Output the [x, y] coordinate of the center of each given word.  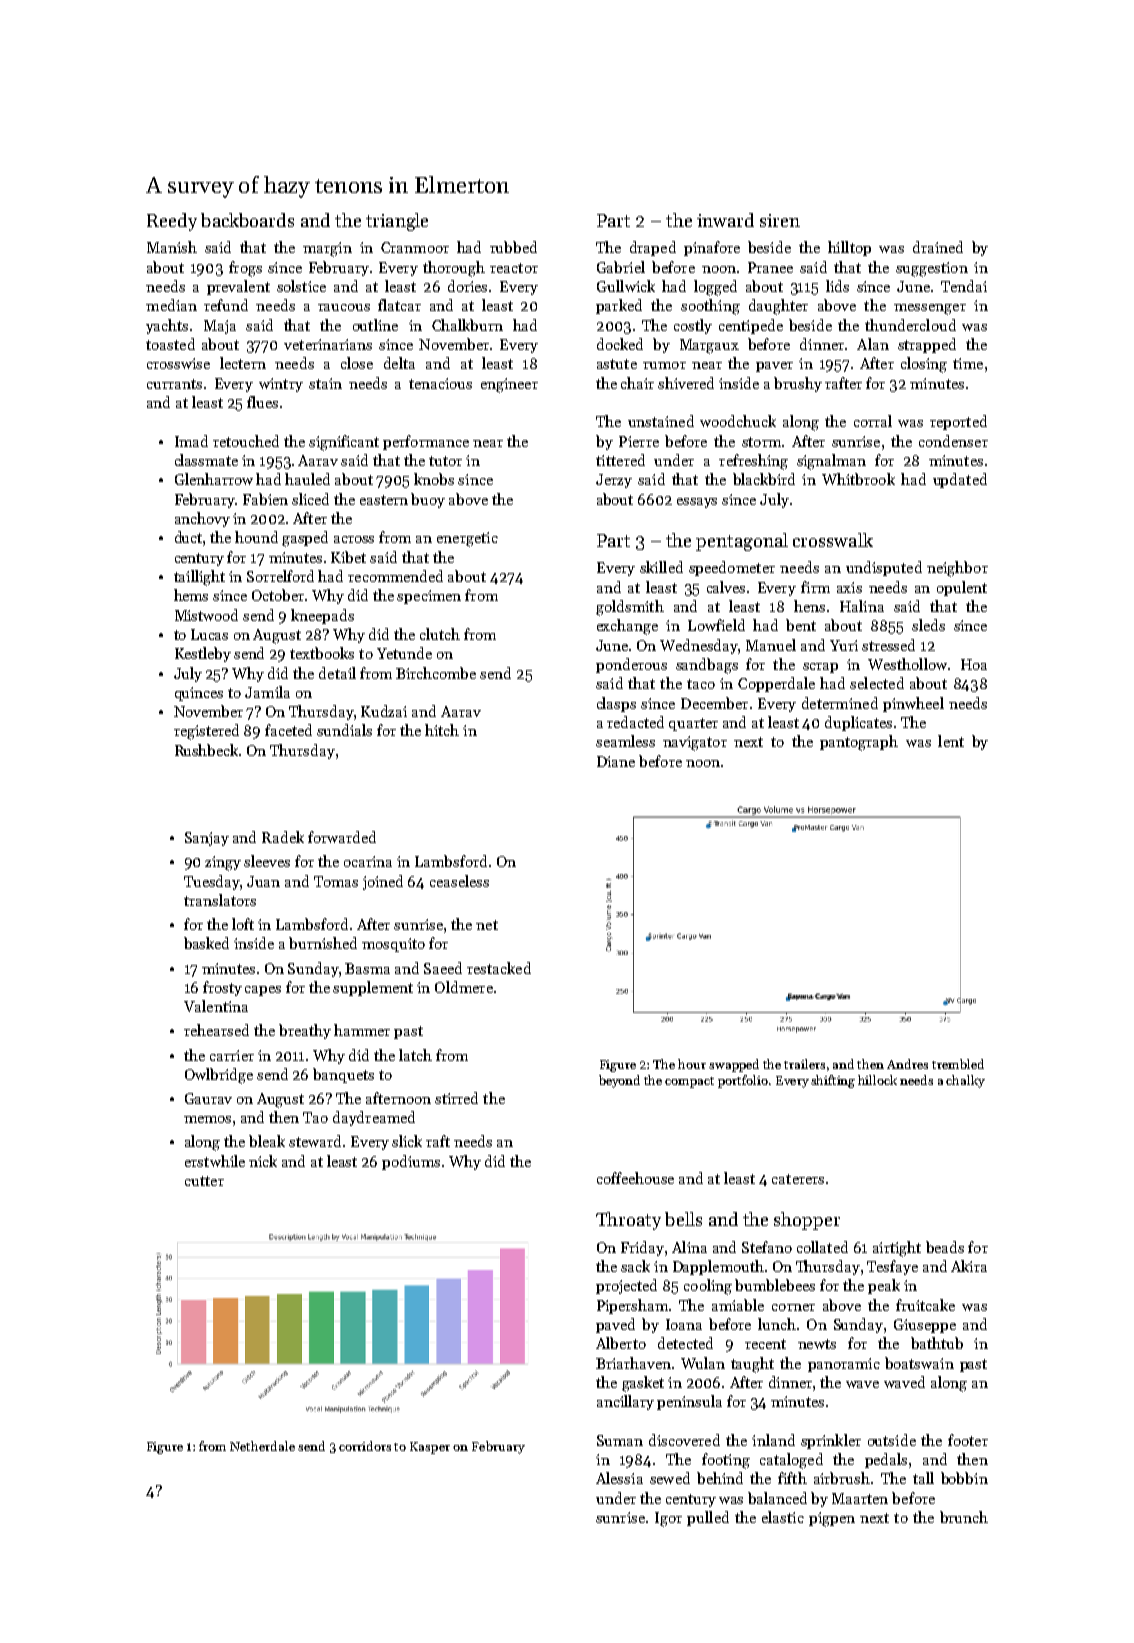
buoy [428, 500]
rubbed [513, 247]
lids [837, 286]
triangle [397, 222]
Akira [969, 1266]
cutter [204, 1181]
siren [780, 220]
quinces [199, 694]
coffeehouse [635, 1178]
